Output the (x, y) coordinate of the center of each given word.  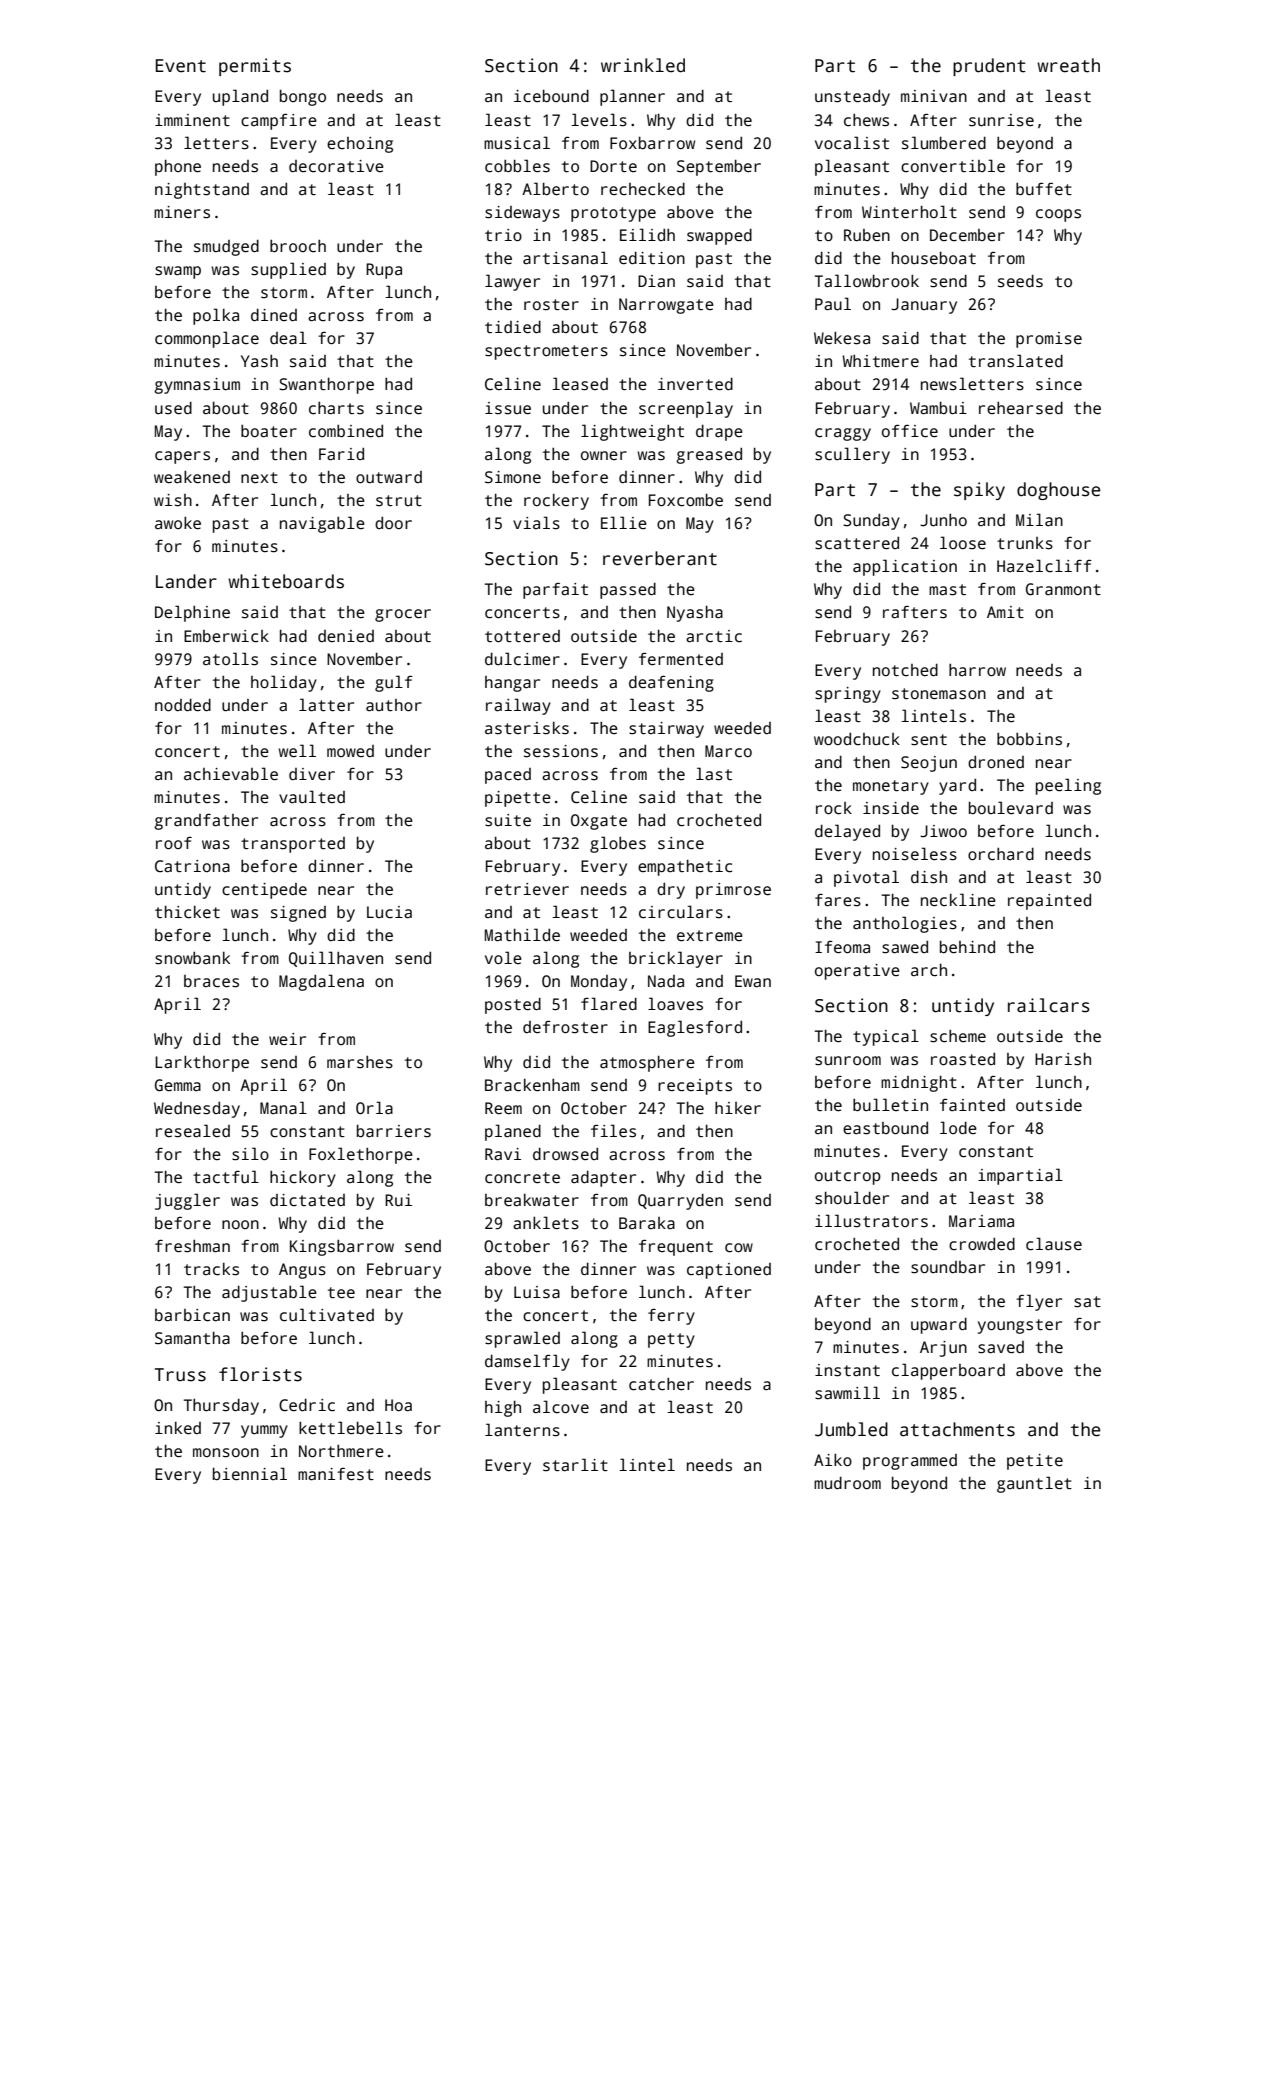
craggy (843, 434)
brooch (298, 246)
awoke (178, 523)
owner (604, 455)
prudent (989, 67)
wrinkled (643, 65)
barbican (192, 1315)
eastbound (885, 1128)
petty (671, 1340)
